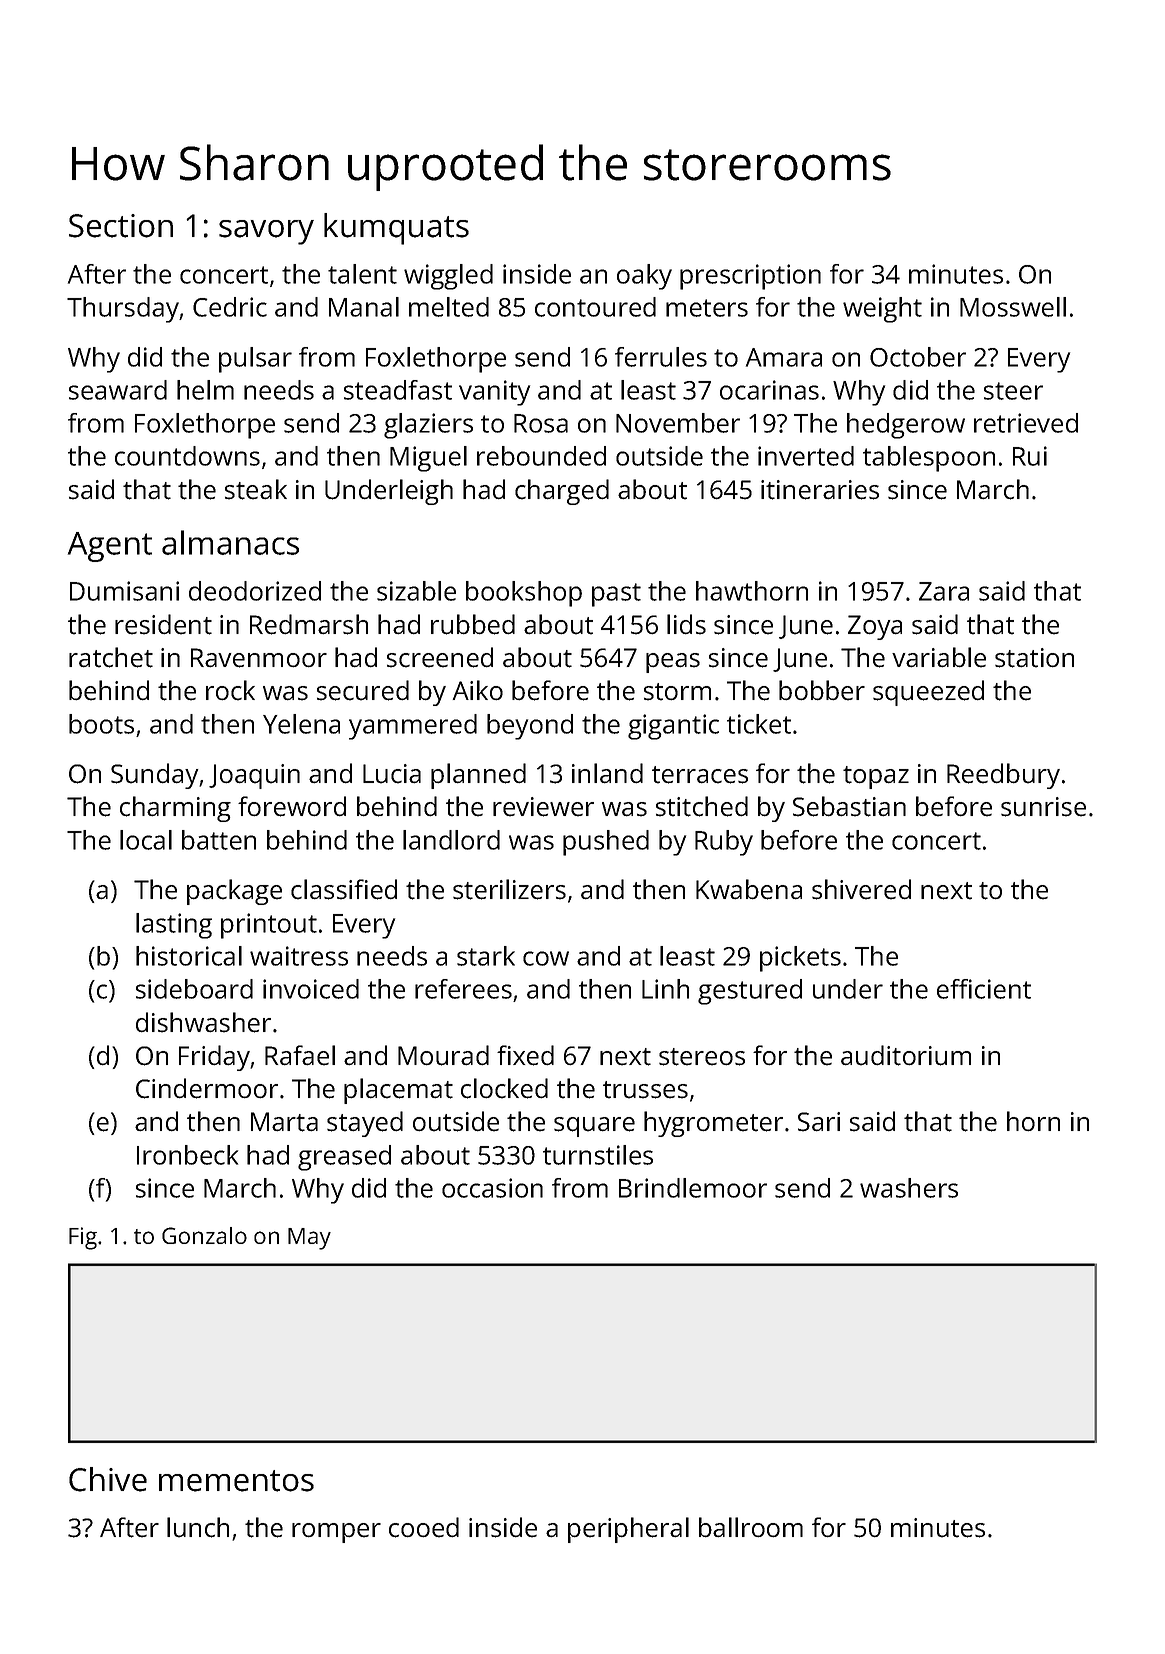 This image has height=1654, width=1165. I want to click on hygrometer, so click(713, 1124).
